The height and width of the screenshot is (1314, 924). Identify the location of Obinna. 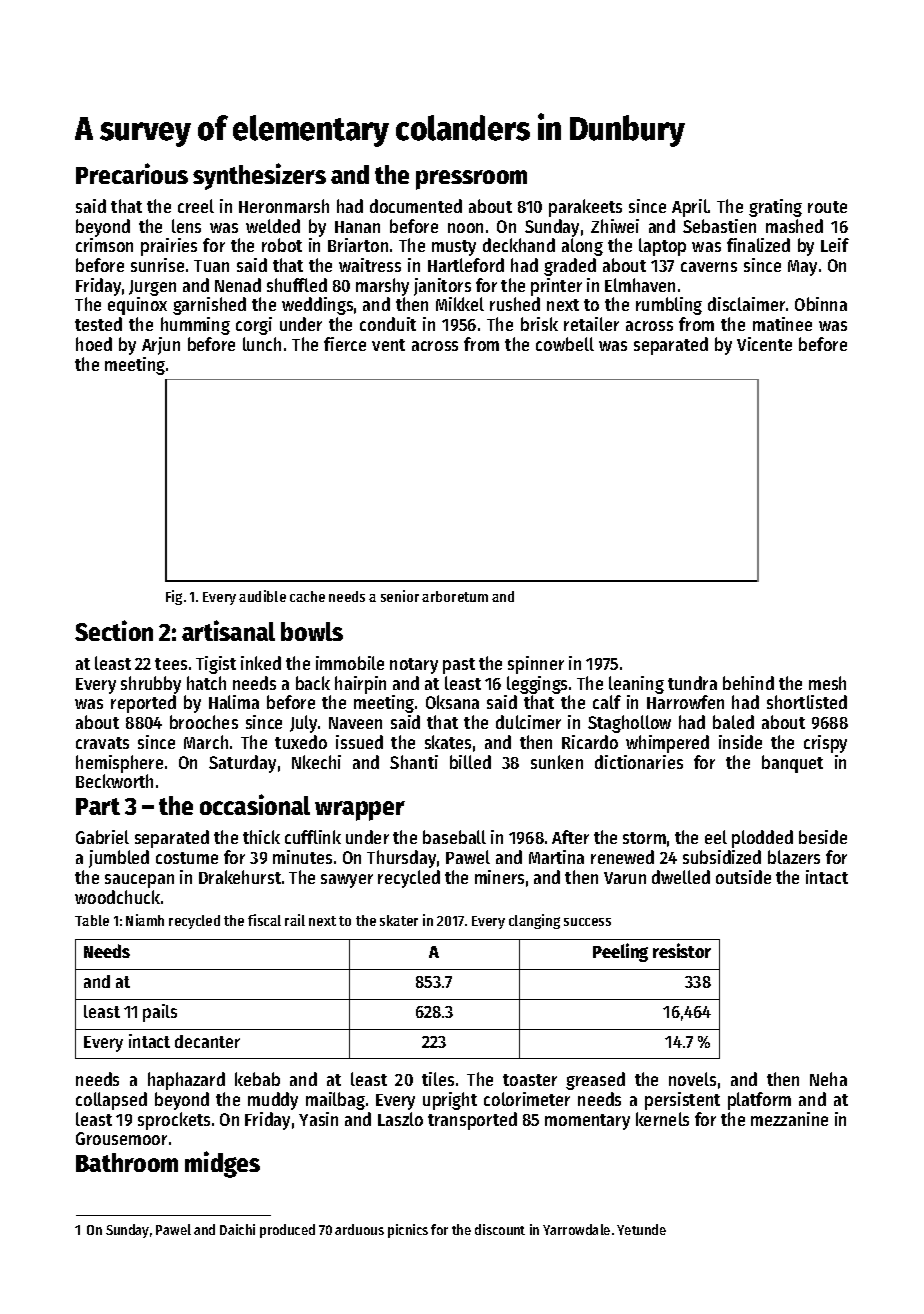
(821, 304).
